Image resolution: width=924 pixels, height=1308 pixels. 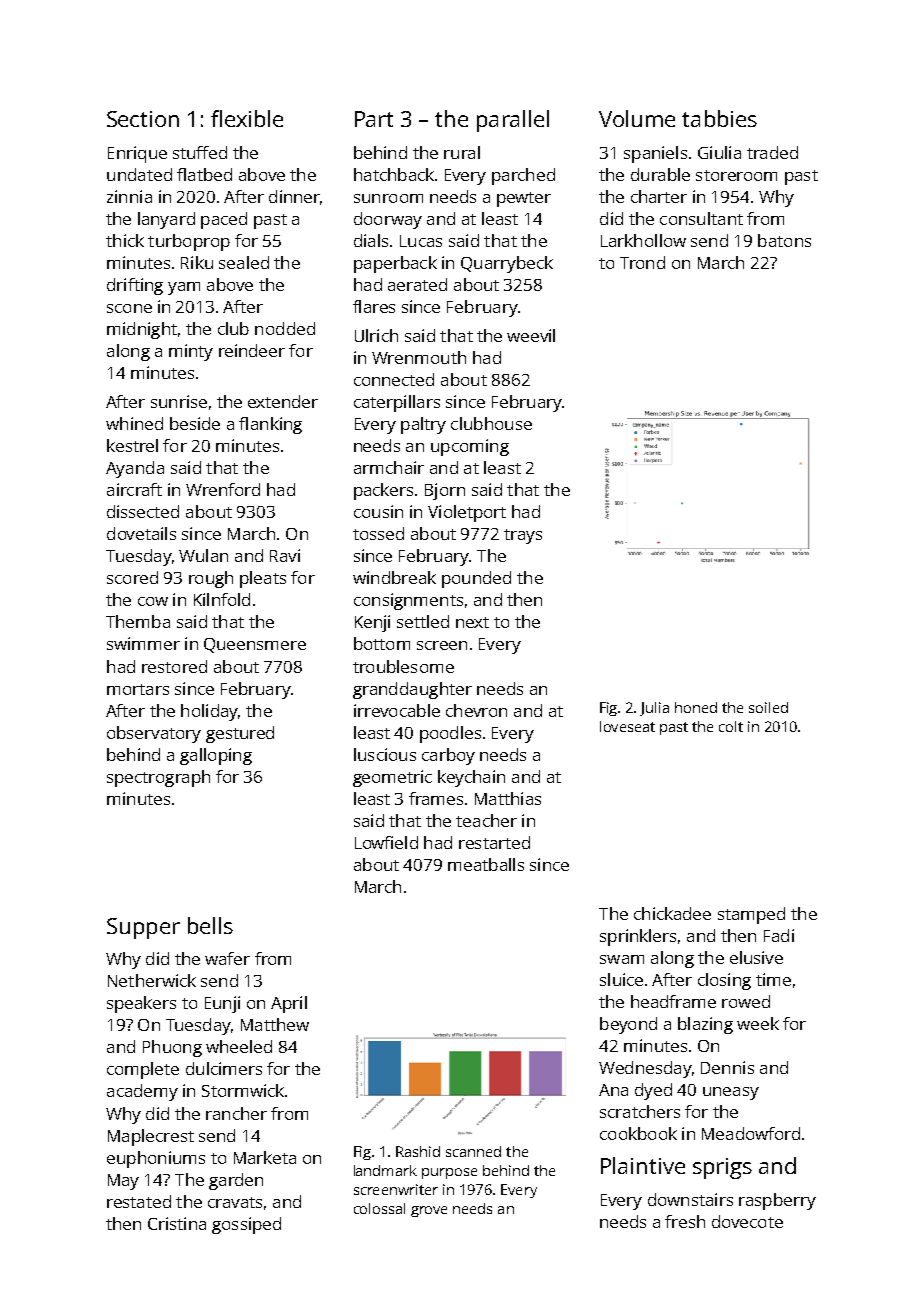 I want to click on batons, so click(x=784, y=240).
